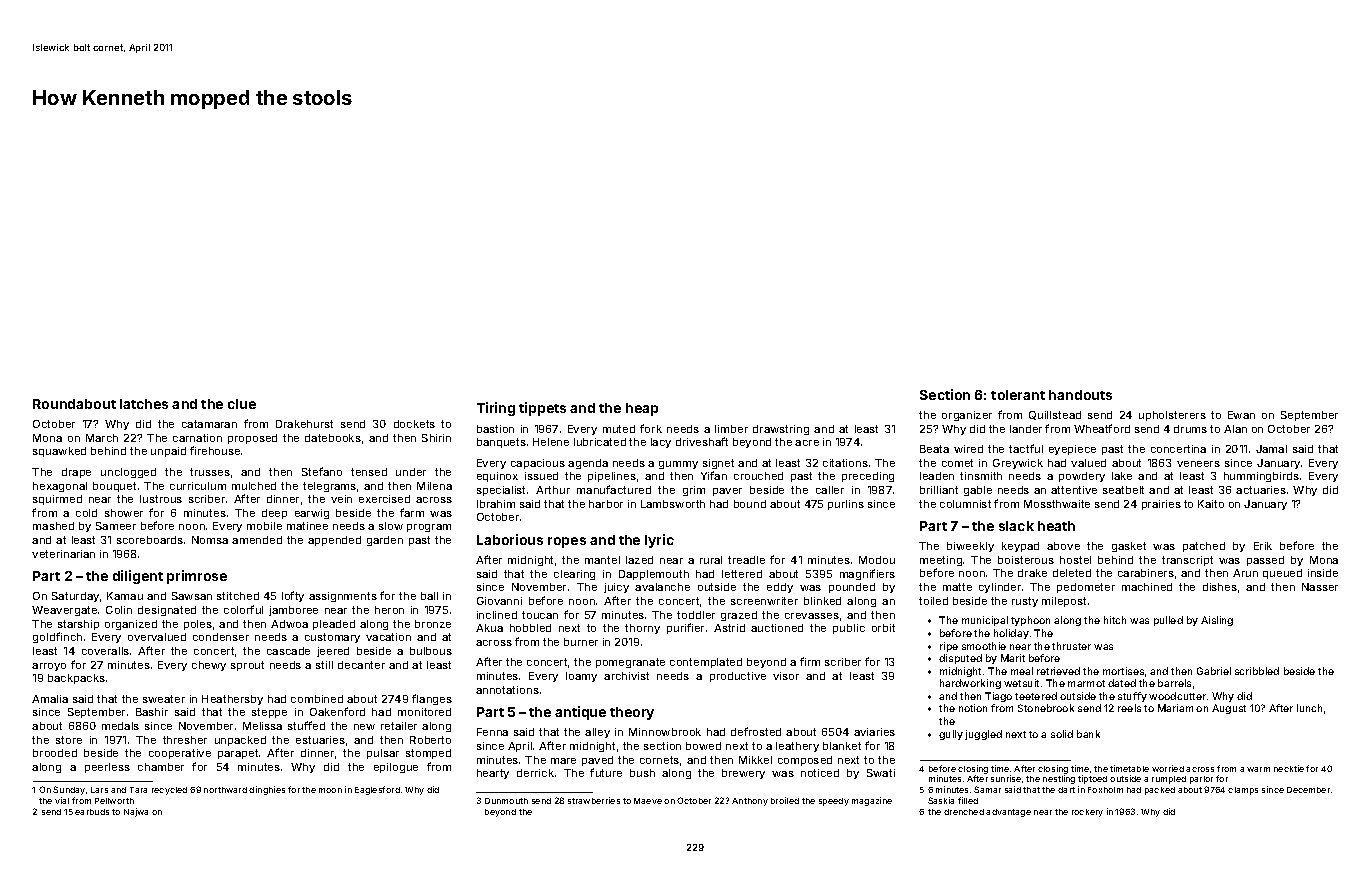 The height and width of the screenshot is (887, 1372). I want to click on lofty, so click(293, 596).
